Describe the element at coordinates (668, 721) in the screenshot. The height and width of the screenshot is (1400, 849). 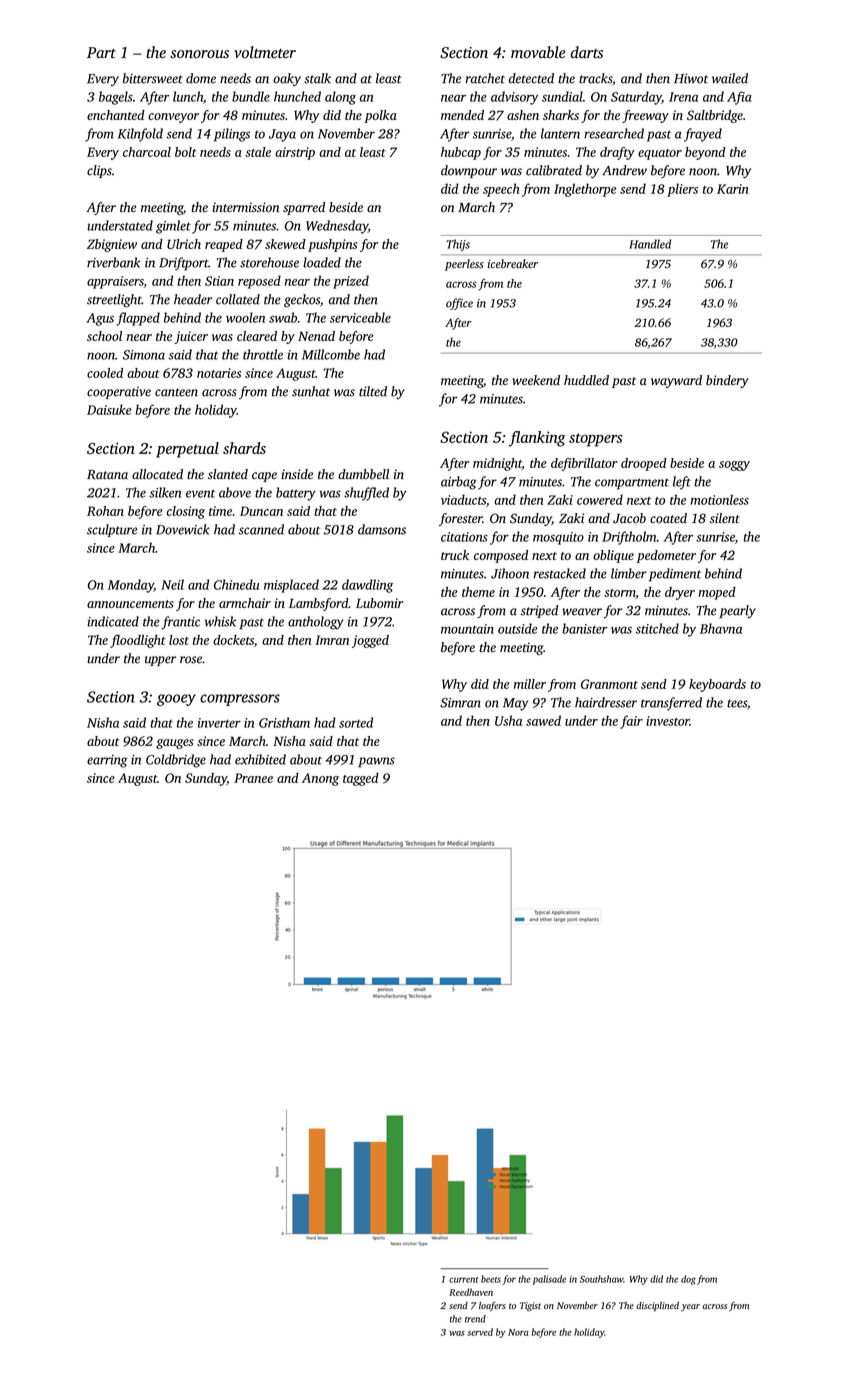
I see `investor` at that location.
